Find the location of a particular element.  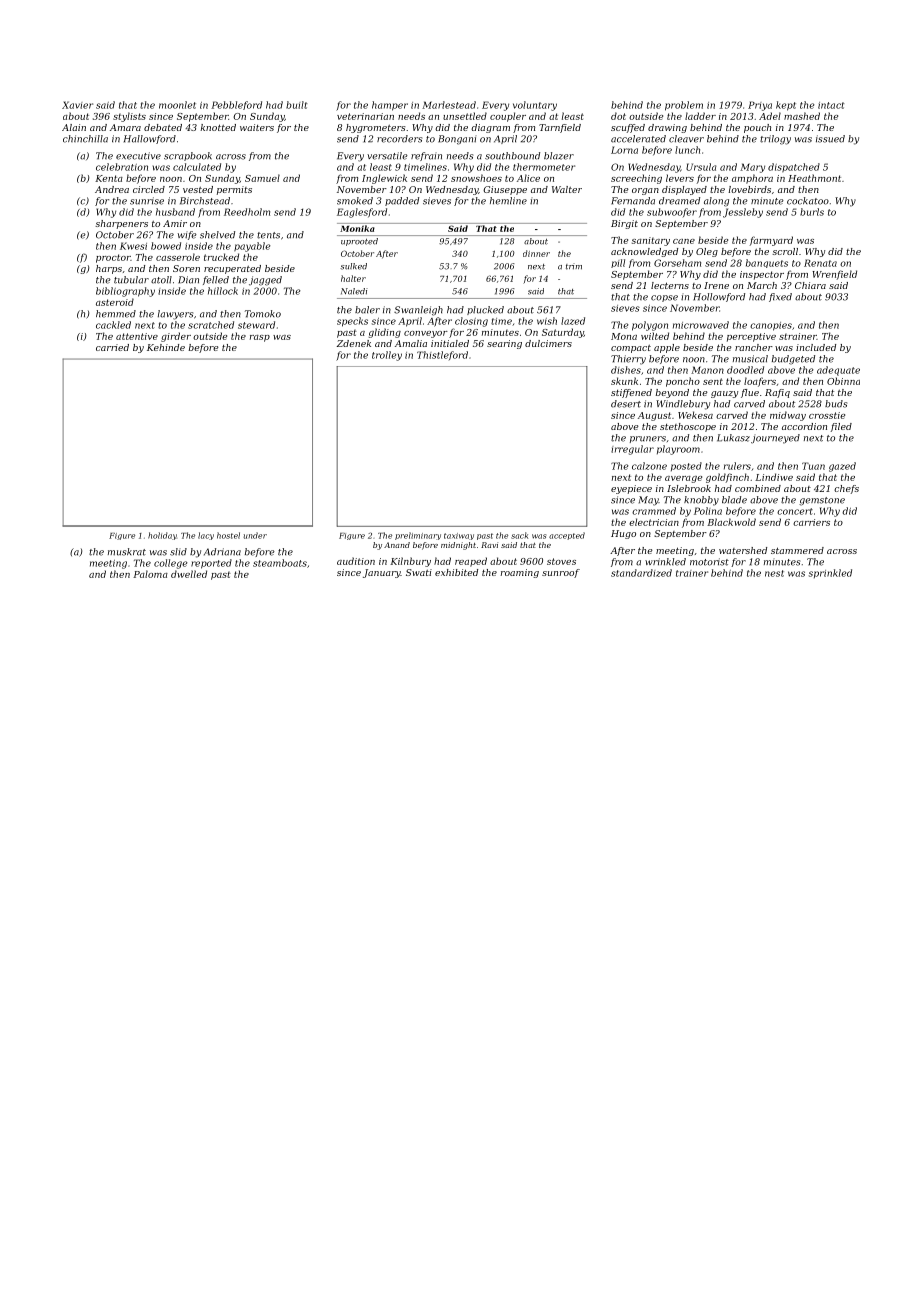

built is located at coordinates (296, 105).
